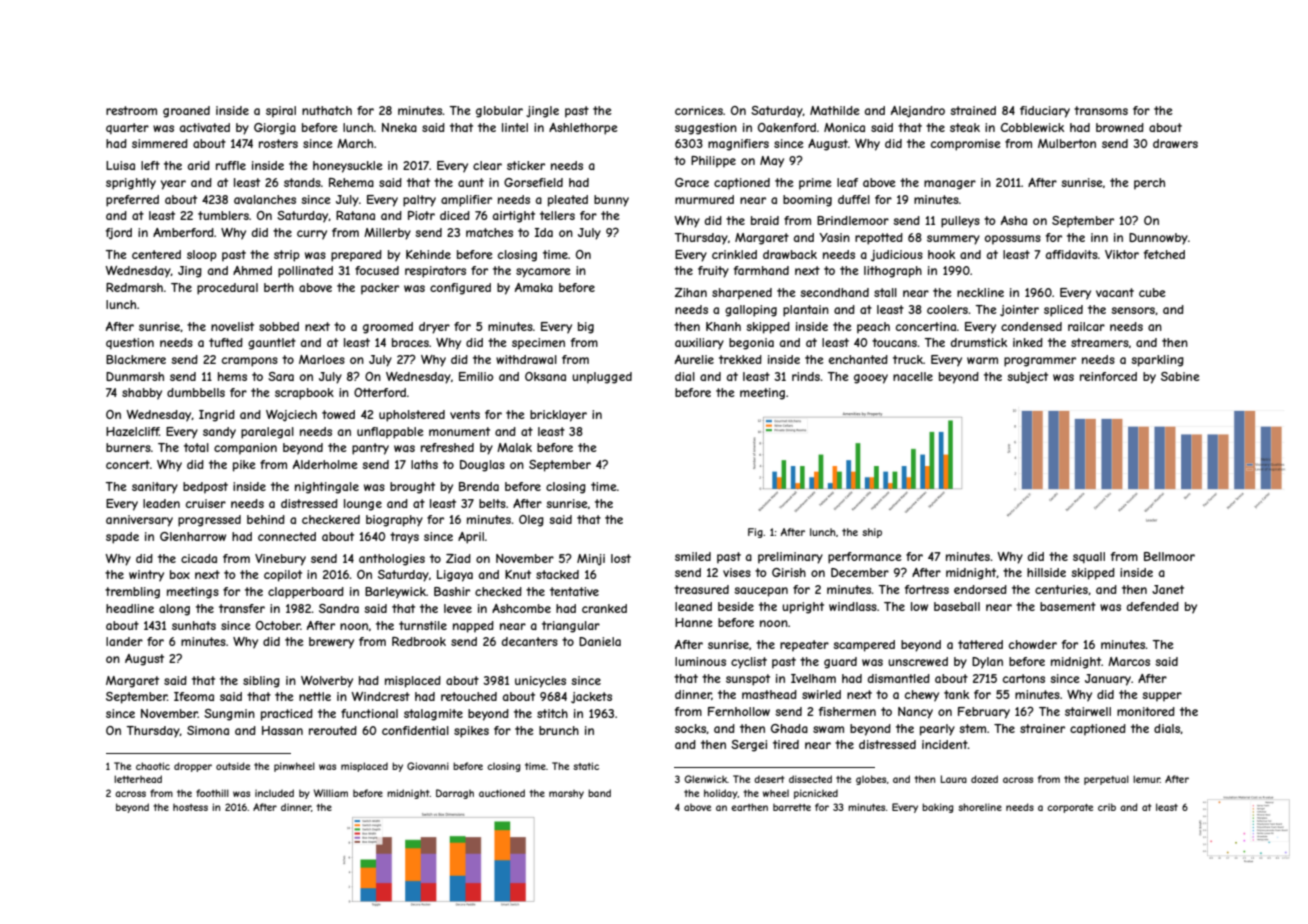 The image size is (1308, 924). I want to click on Dylan, so click(987, 663).
